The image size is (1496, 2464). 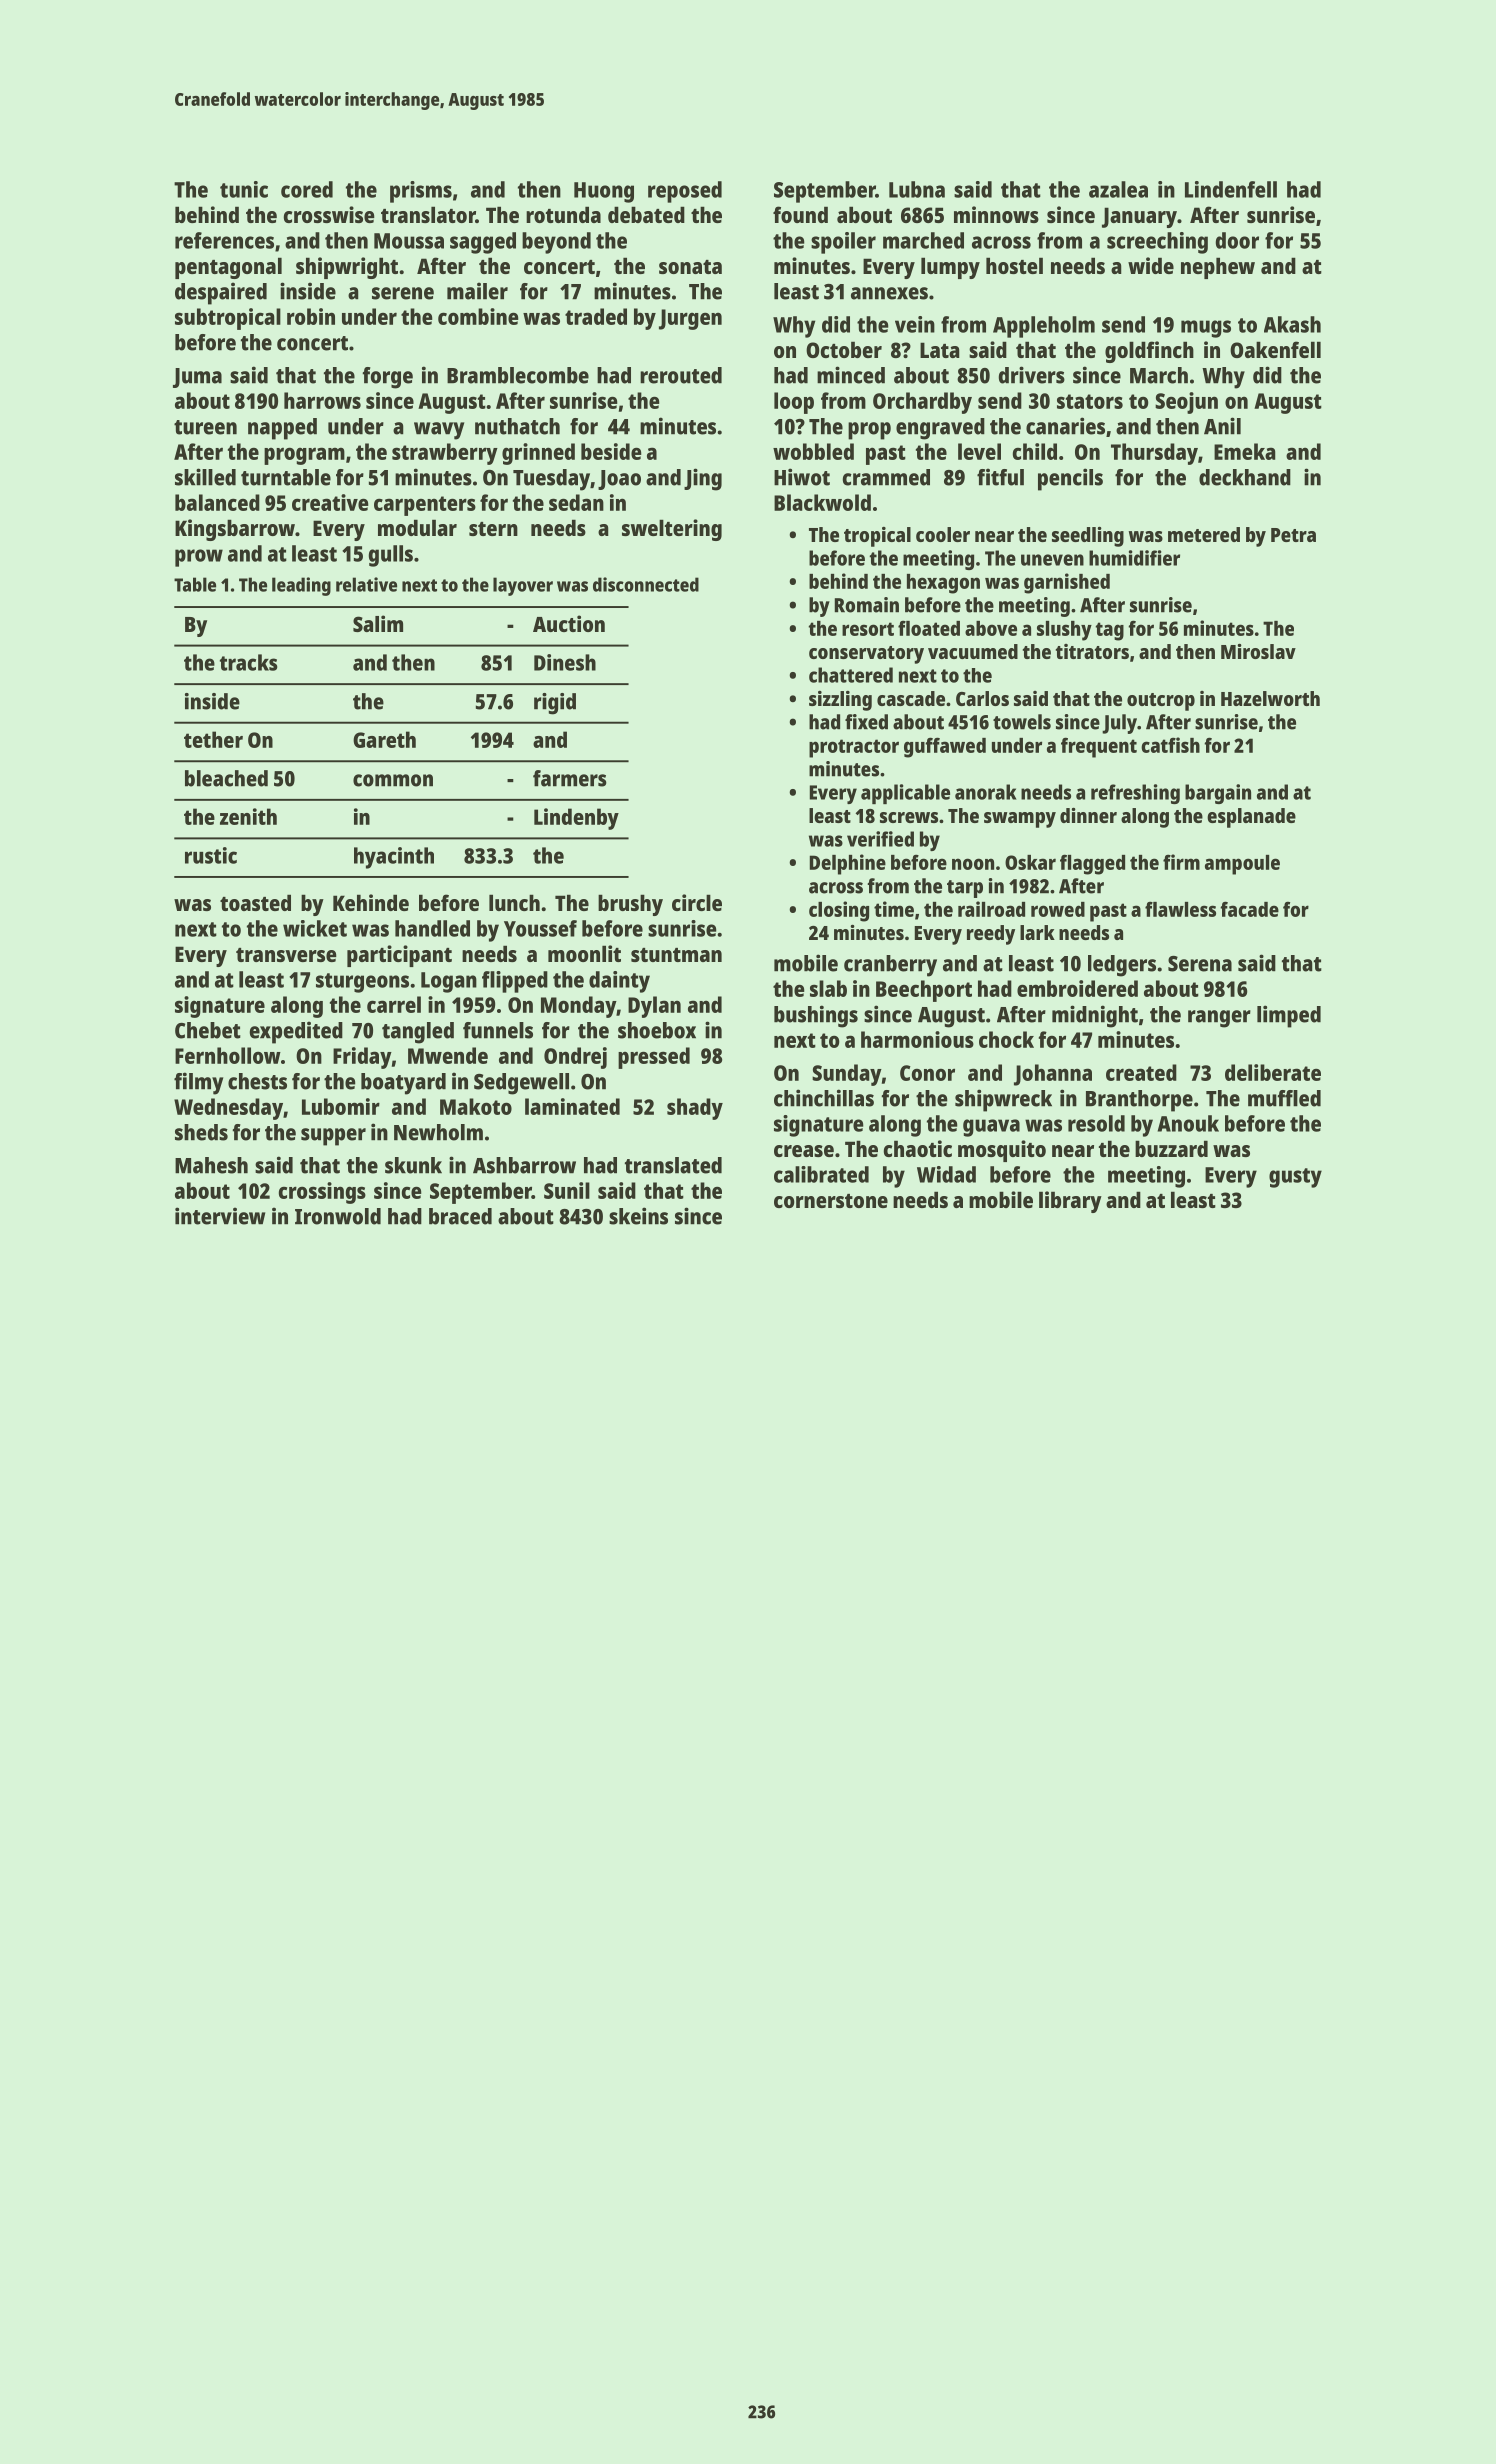 What do you see at coordinates (438, 1132) in the document?
I see `Newholm` at bounding box center [438, 1132].
